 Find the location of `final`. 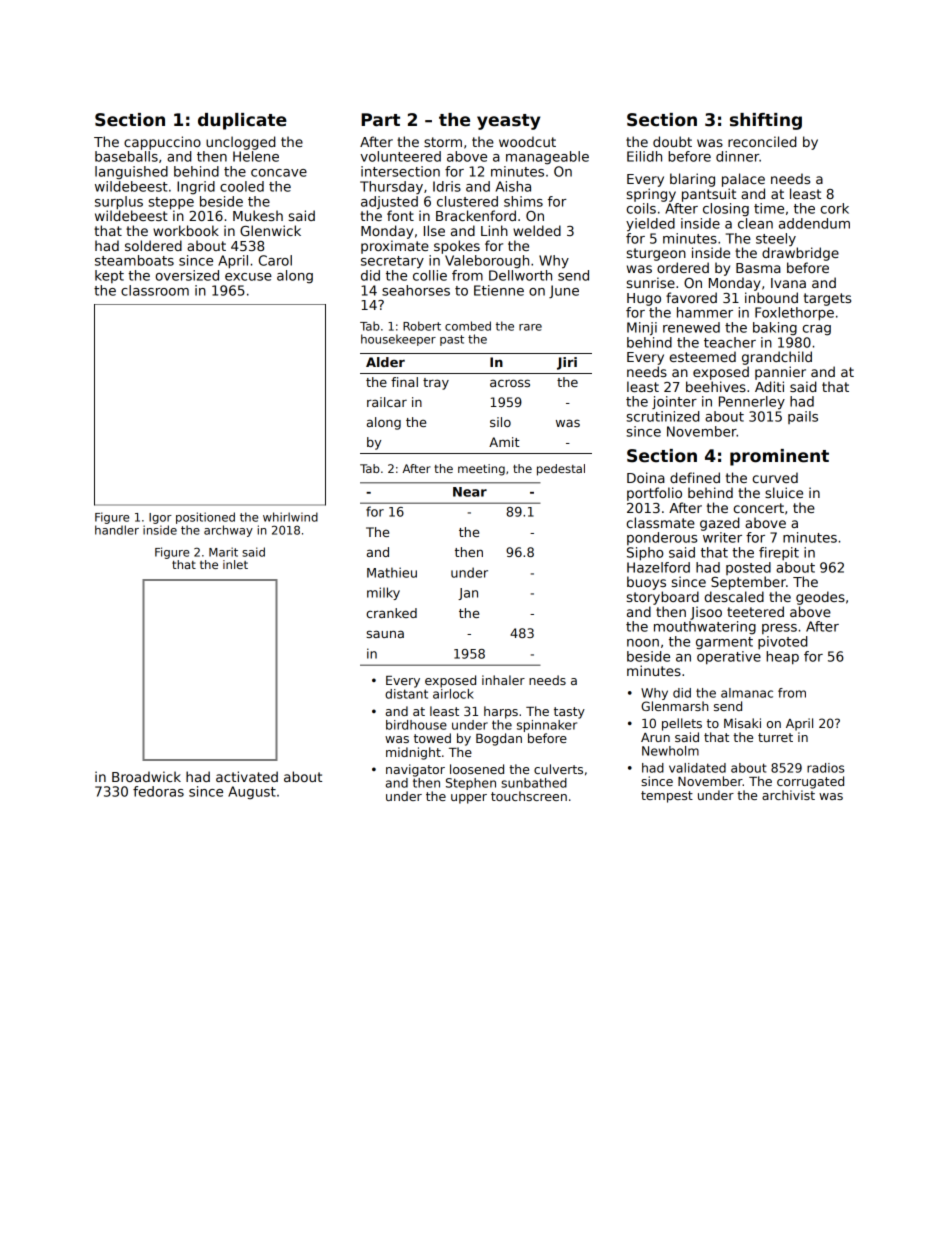

final is located at coordinates (404, 382).
